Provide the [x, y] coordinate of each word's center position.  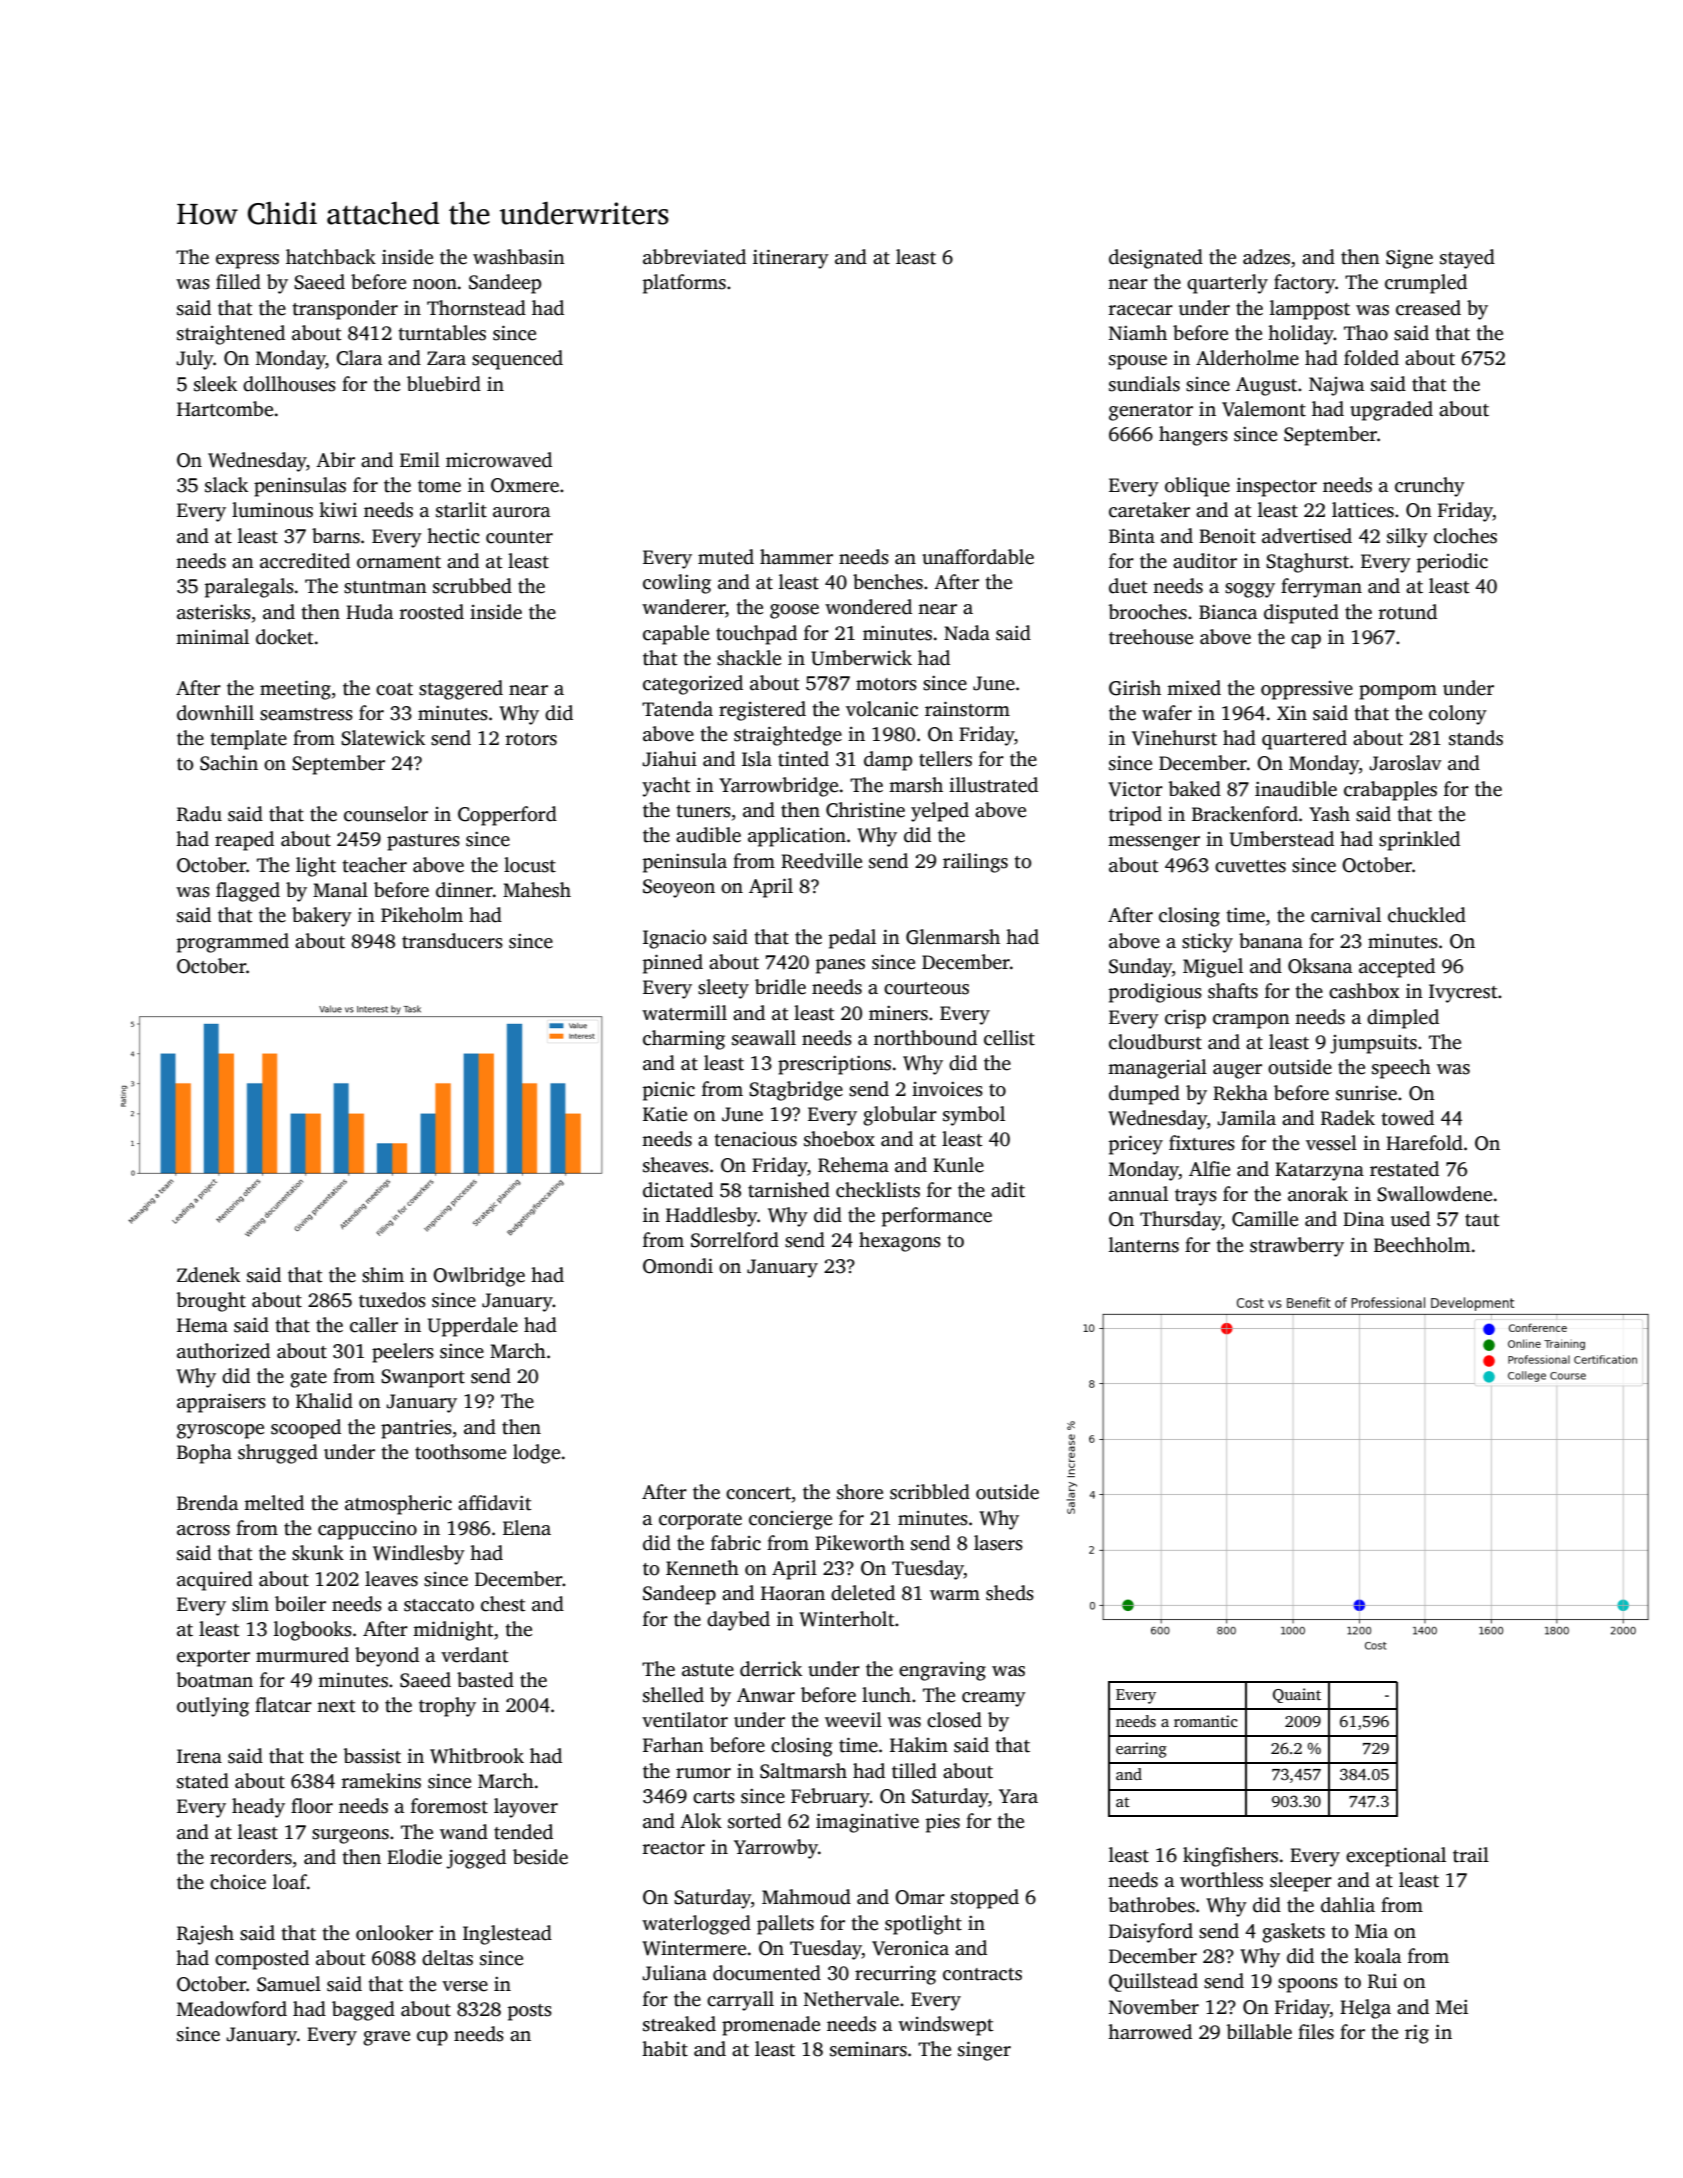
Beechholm [1422, 1245]
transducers [452, 941]
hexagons [900, 1242]
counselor [386, 814]
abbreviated [694, 257]
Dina [1363, 1219]
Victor [1135, 789]
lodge [536, 1454]
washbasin [519, 257]
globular [900, 1116]
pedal [852, 939]
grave [386, 2038]
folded [1371, 358]
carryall [740, 2001]
